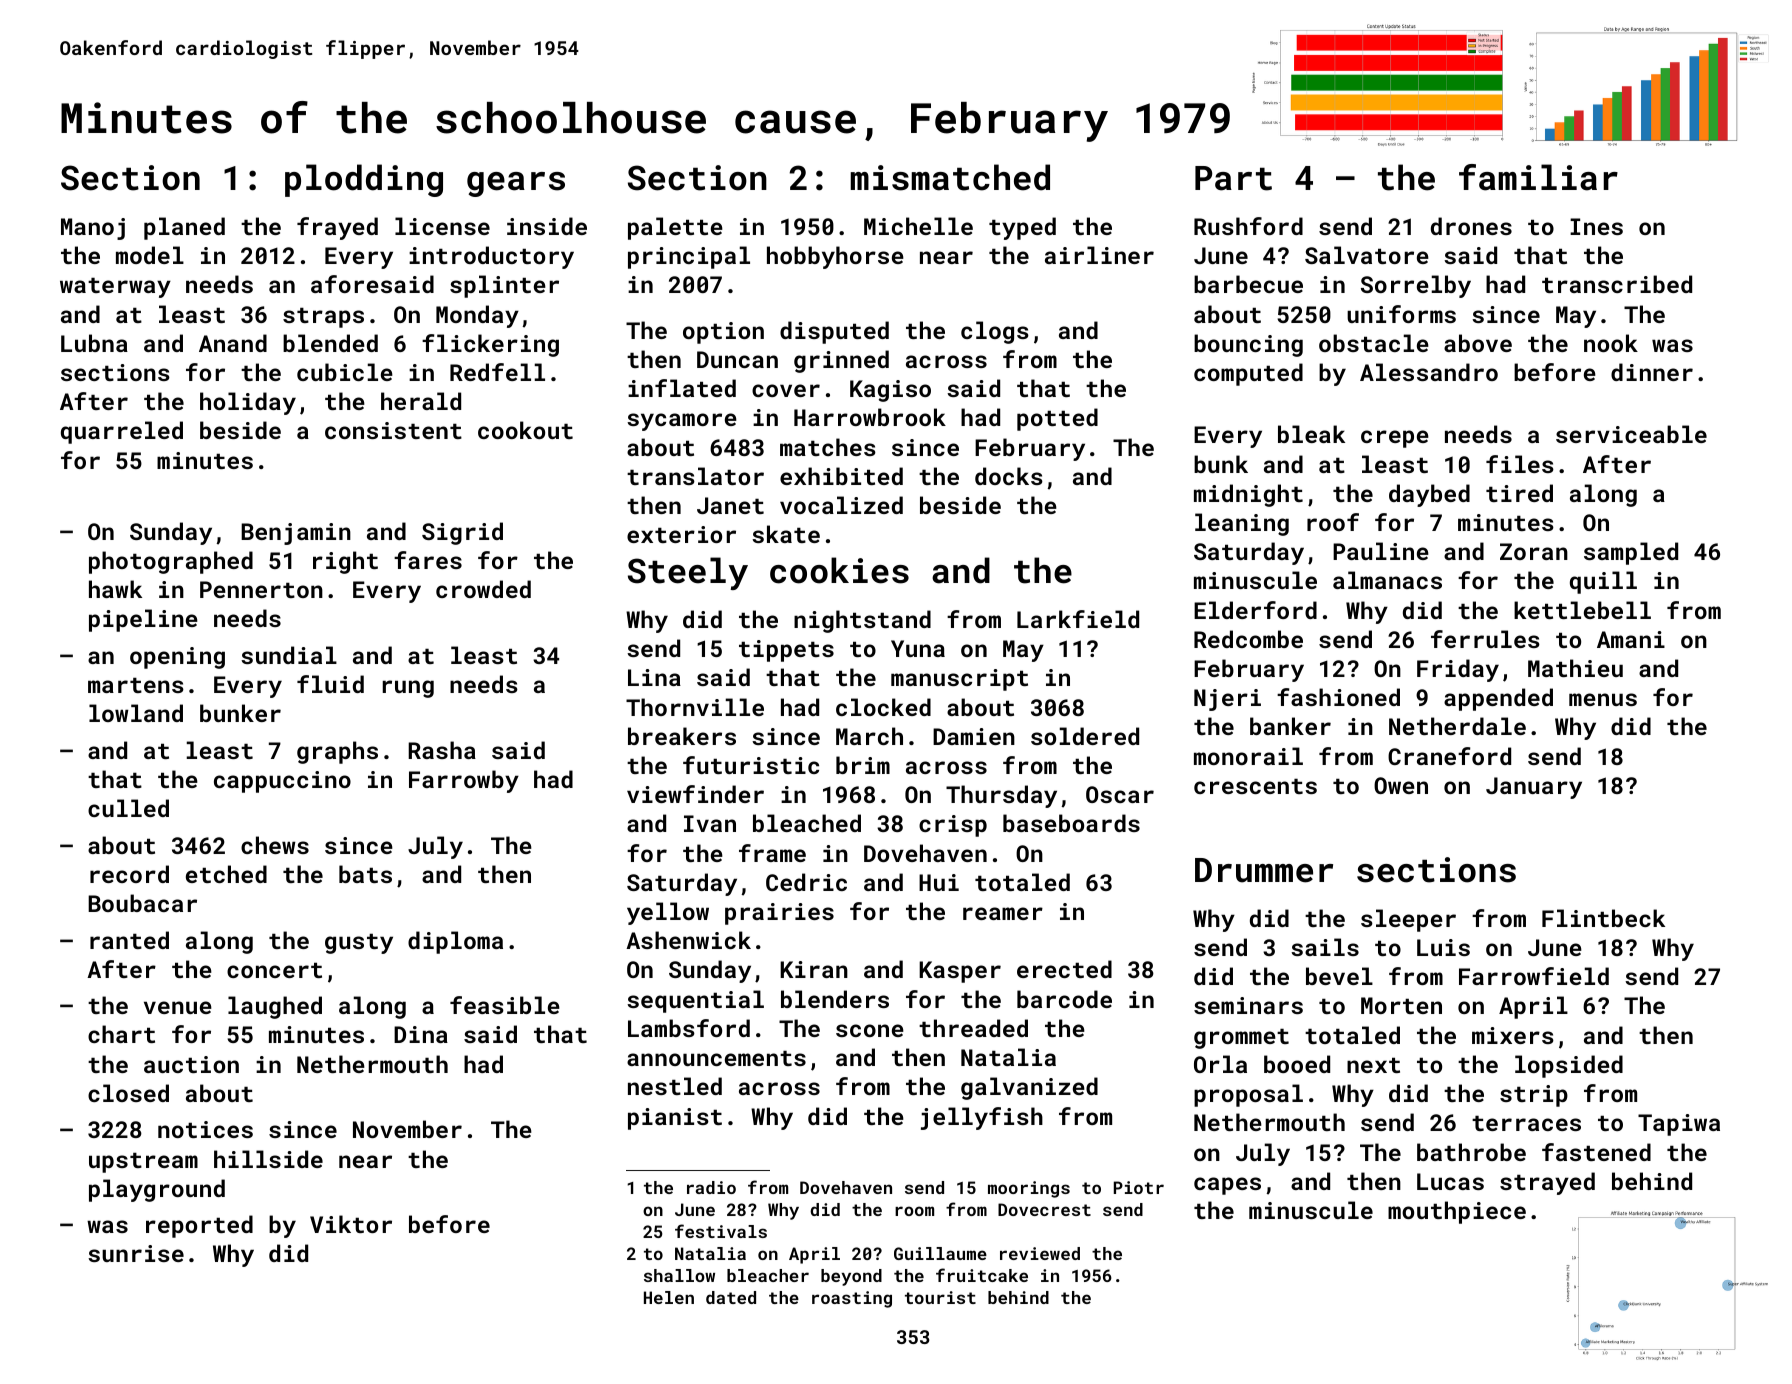 This screenshot has height=1384, width=1792. Describe the element at coordinates (93, 229) in the screenshot. I see `Manoj` at that location.
